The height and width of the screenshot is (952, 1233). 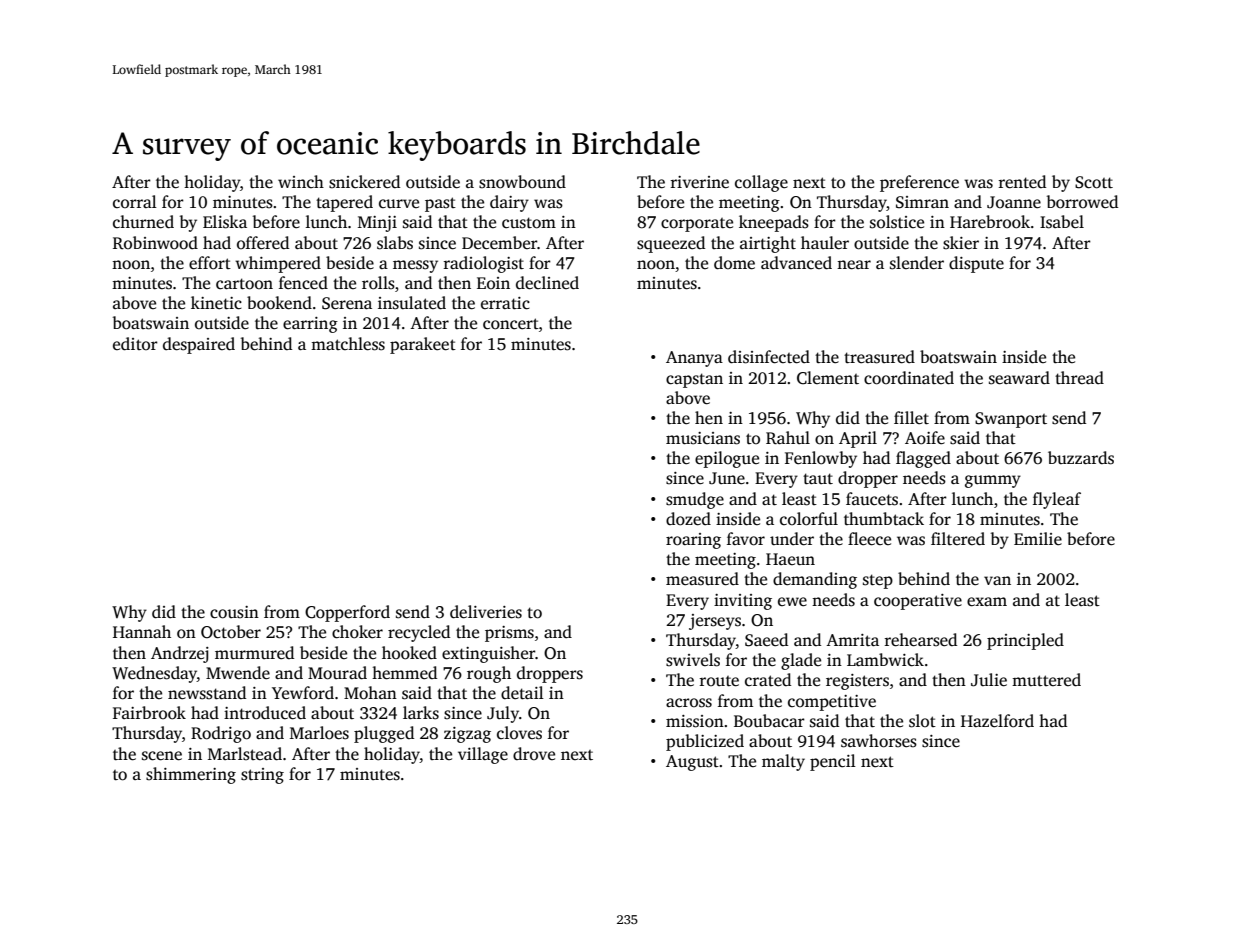 I want to click on Scott, so click(x=1094, y=182).
